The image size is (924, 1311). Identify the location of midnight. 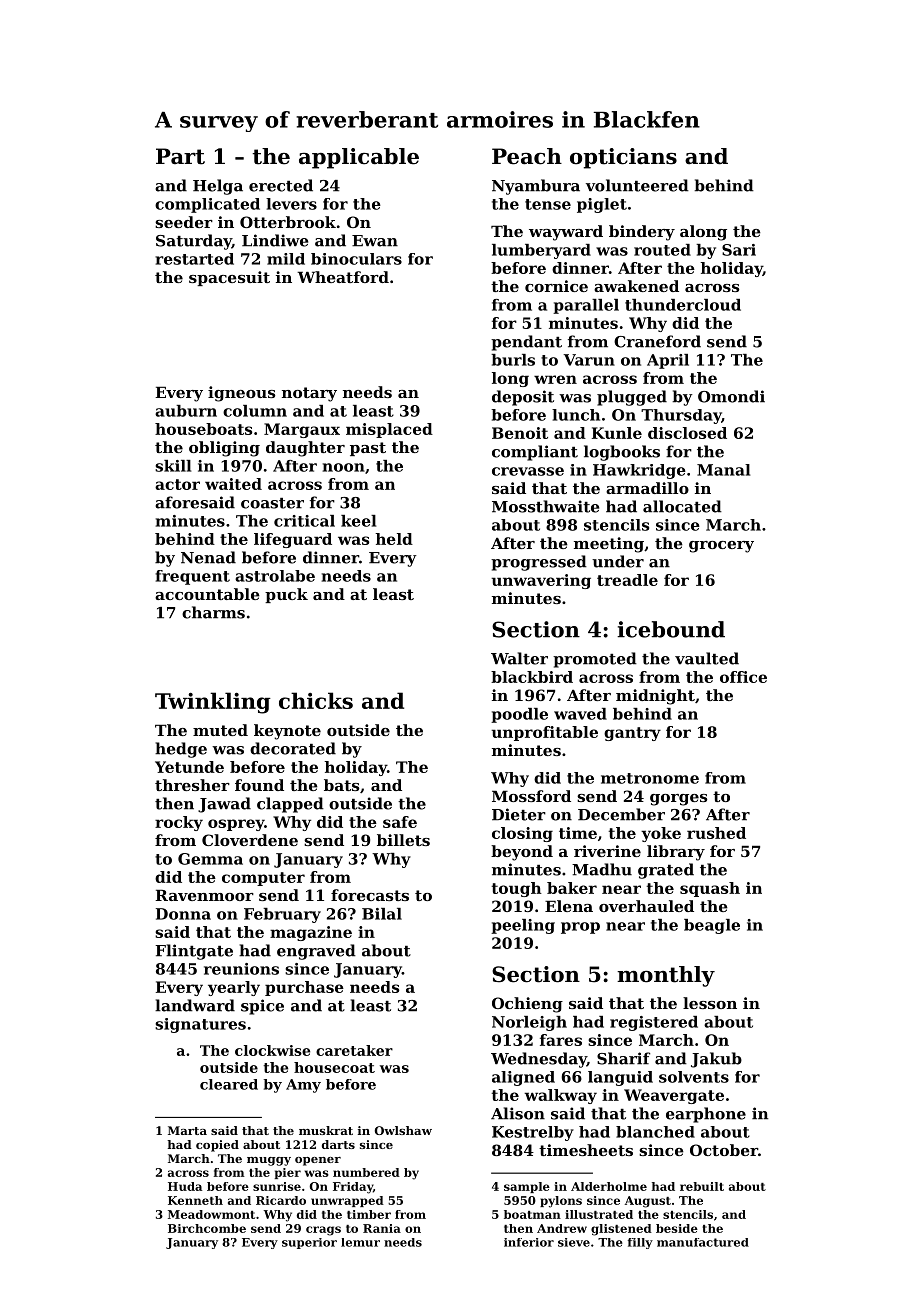
(655, 697).
